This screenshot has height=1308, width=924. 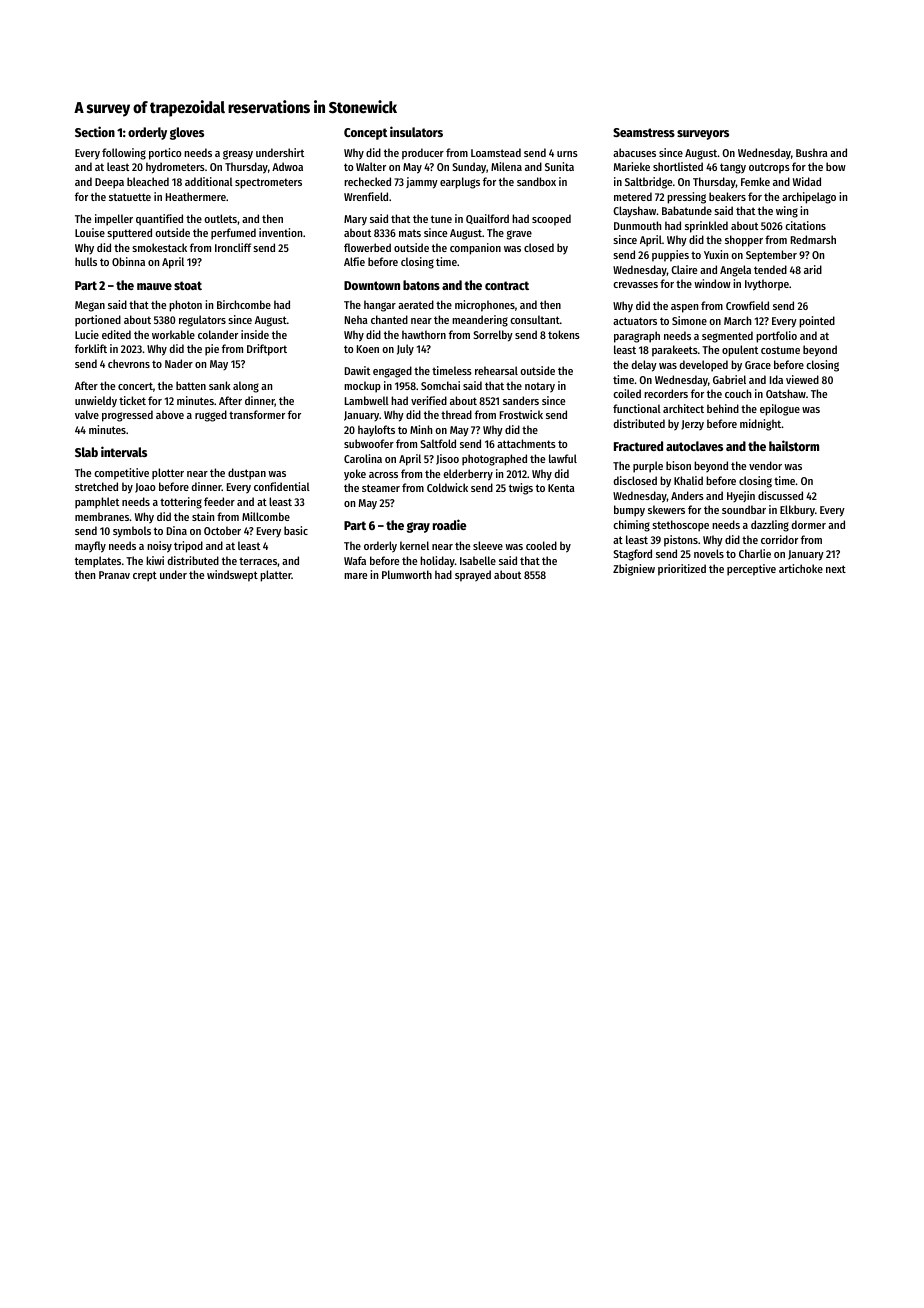 I want to click on Pranav, so click(x=114, y=575).
